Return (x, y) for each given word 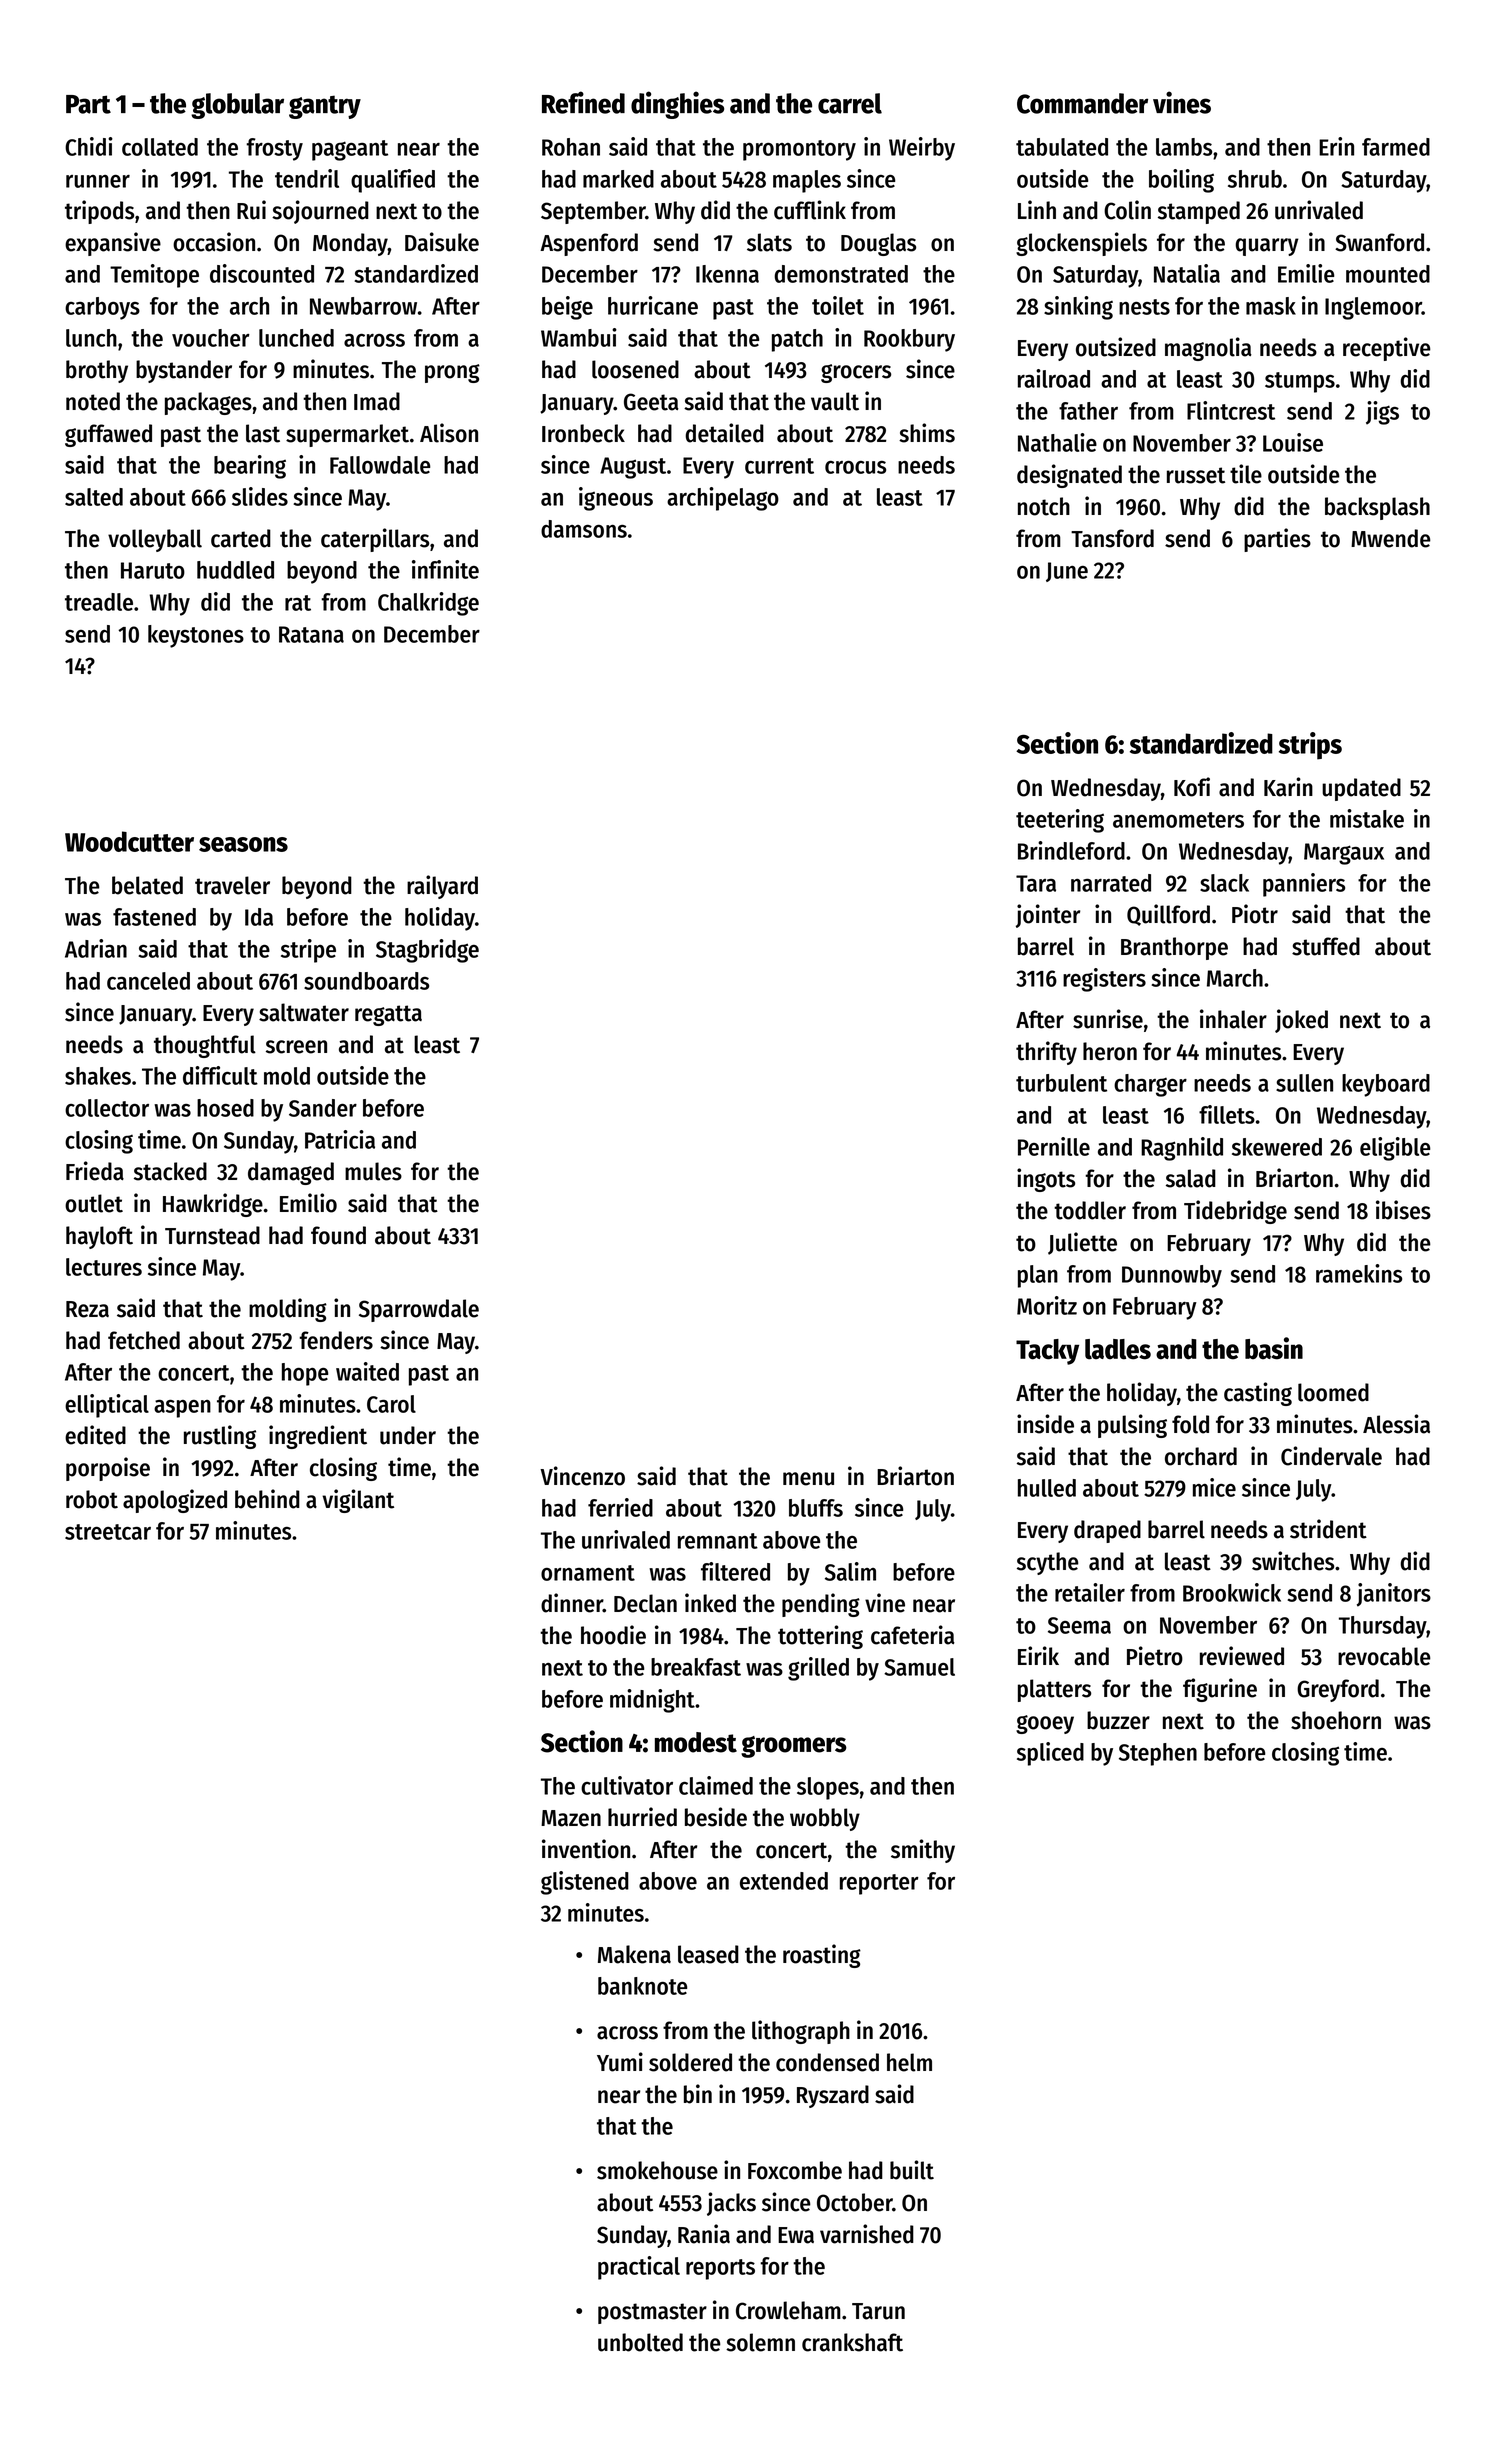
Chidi (89, 146)
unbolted (640, 2342)
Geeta (651, 402)
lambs (1184, 147)
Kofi (1192, 787)
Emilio (308, 1203)
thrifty (1046, 1053)
